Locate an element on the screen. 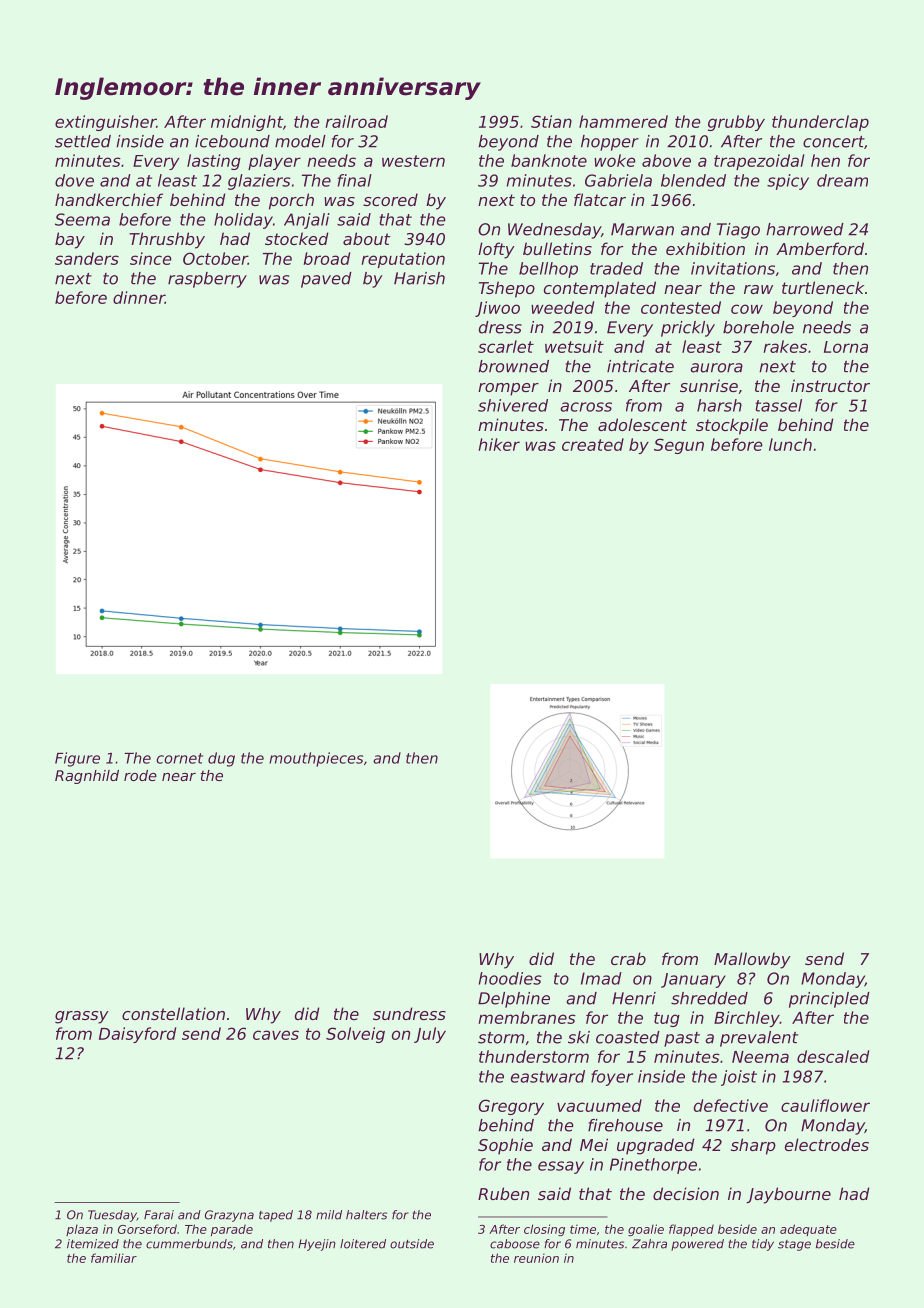 Image resolution: width=924 pixels, height=1308 pixels. hoodies is located at coordinates (510, 978).
